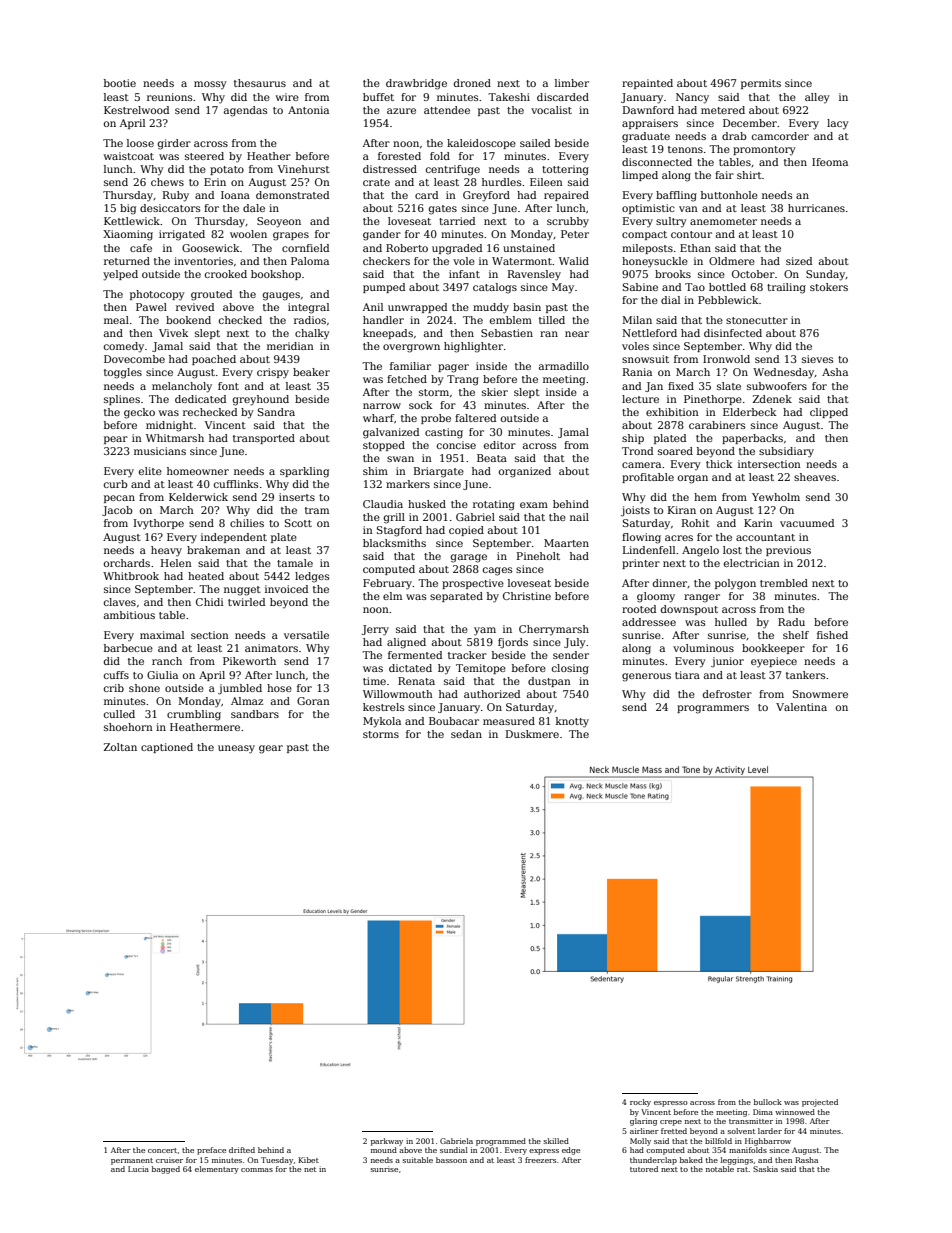  I want to click on bullock, so click(768, 1102).
